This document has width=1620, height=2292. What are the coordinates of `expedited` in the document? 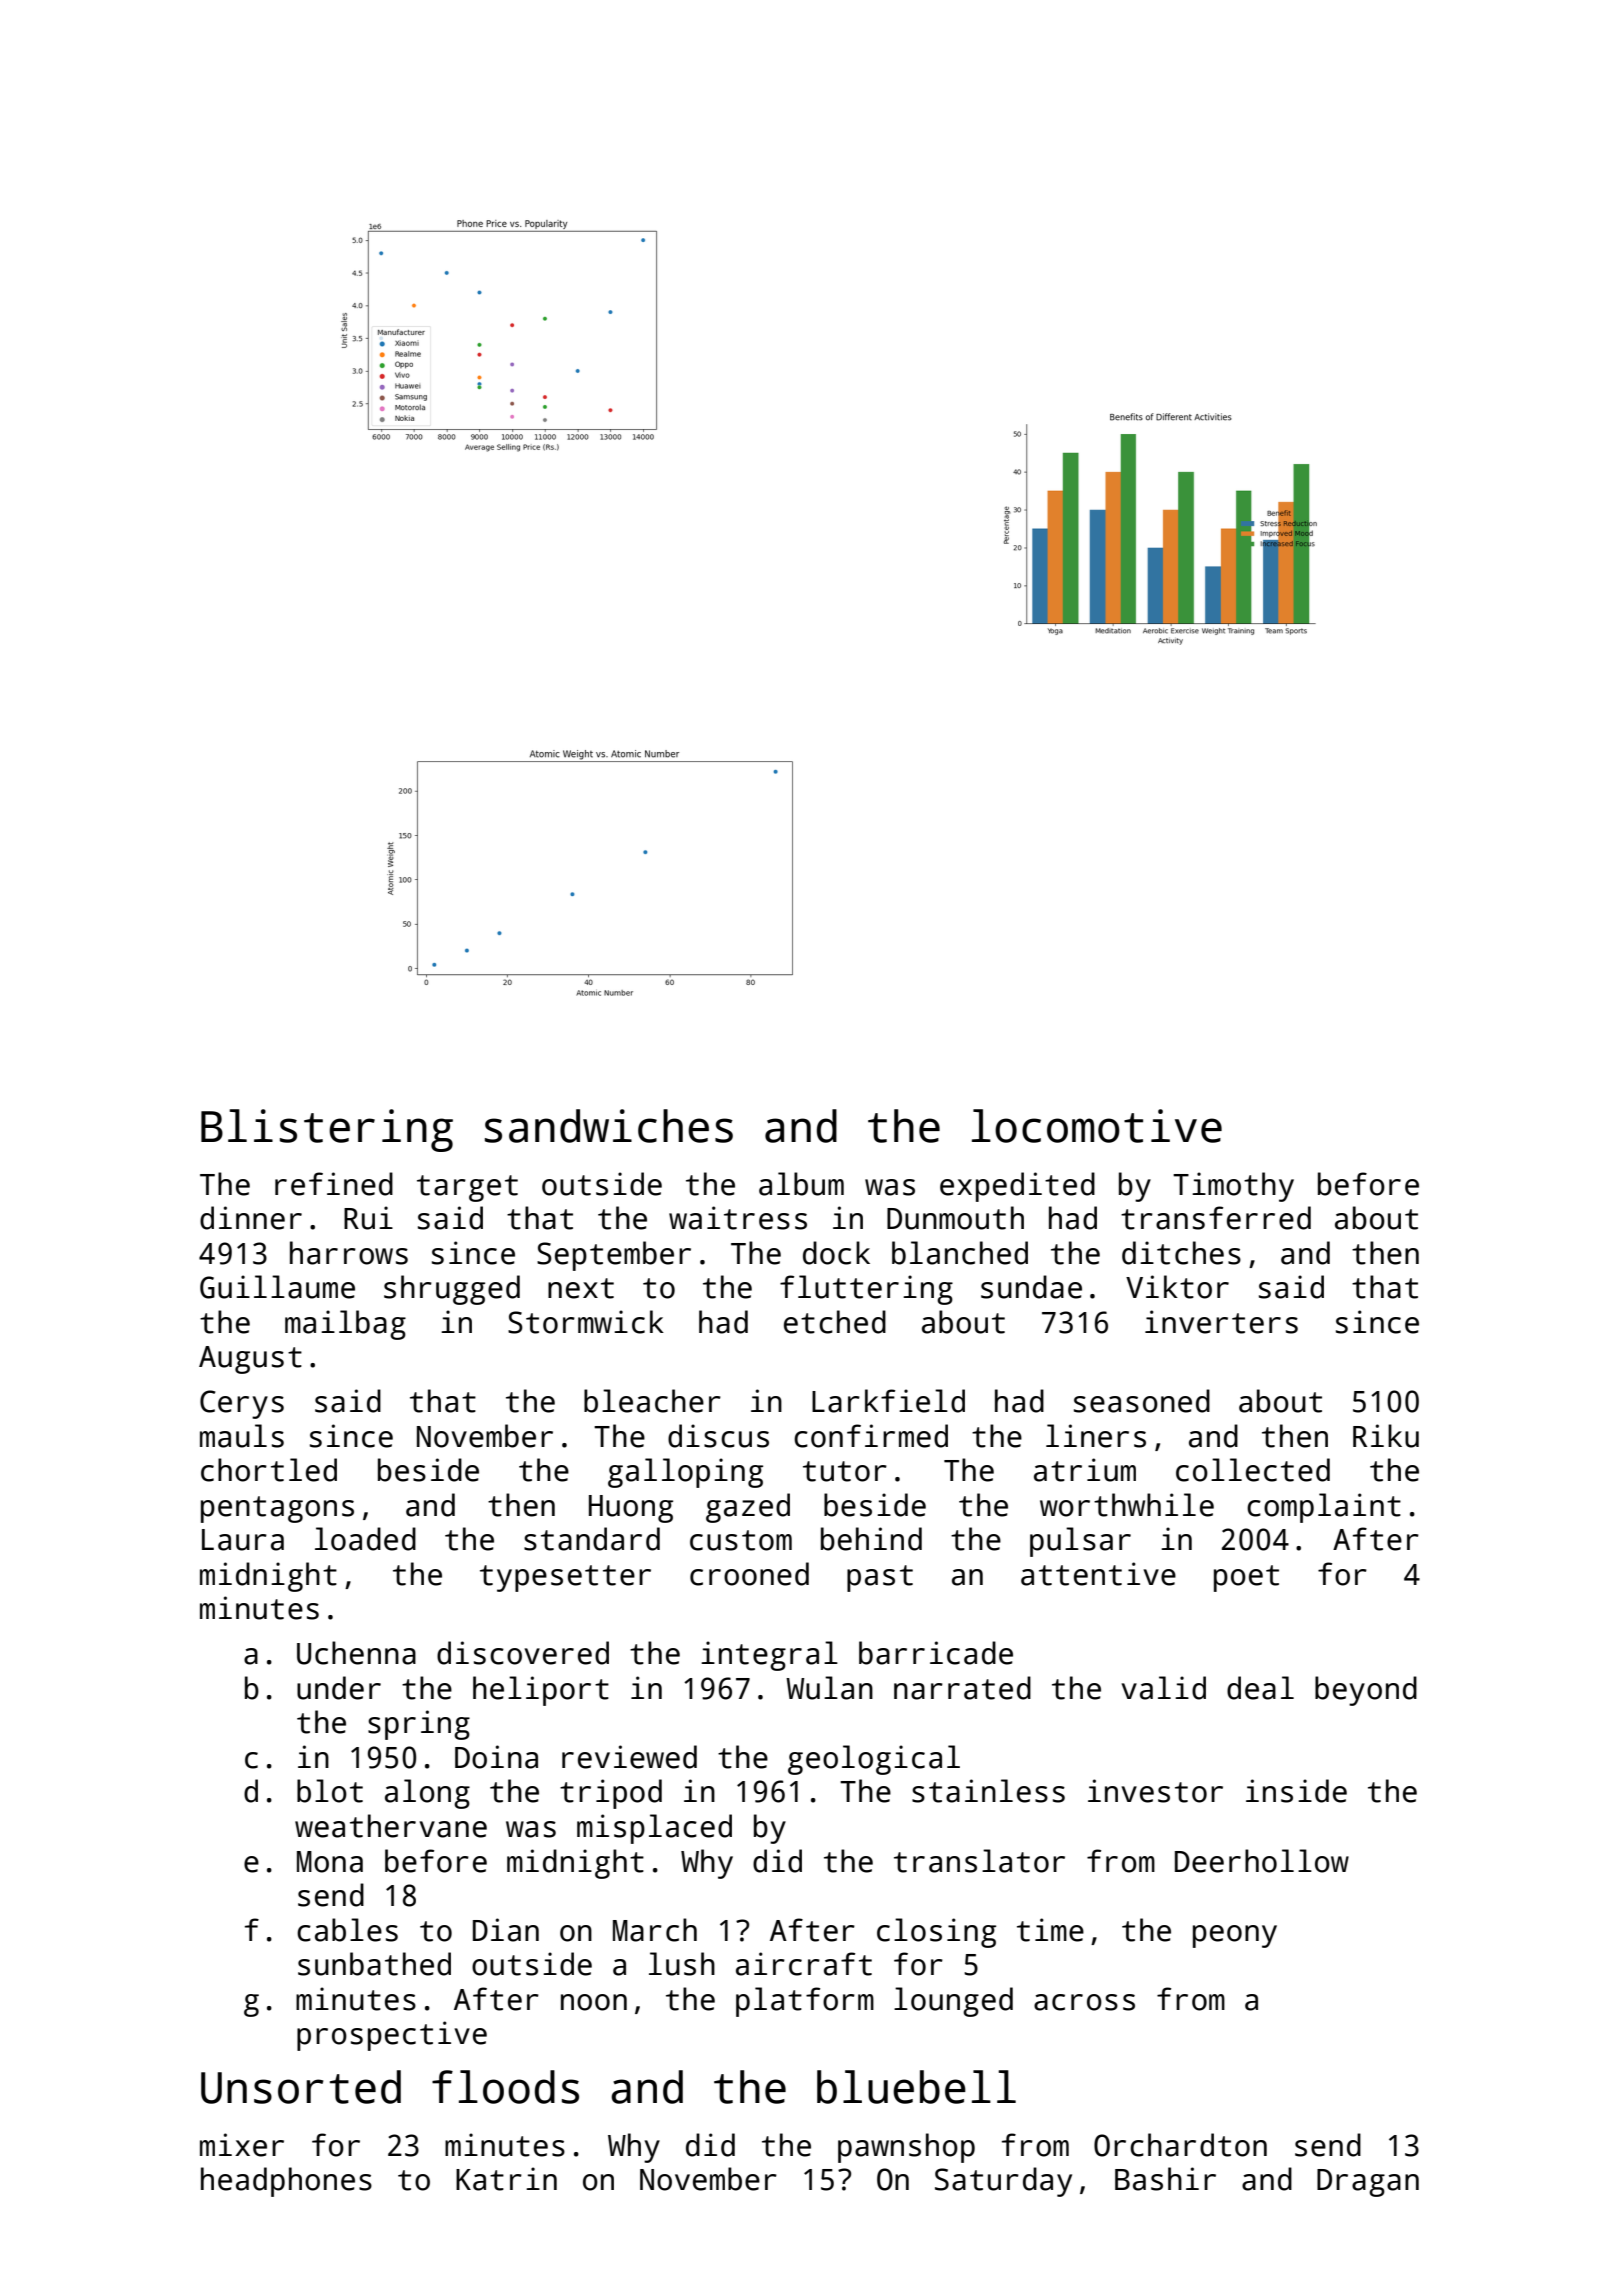 It's located at (1017, 1187).
